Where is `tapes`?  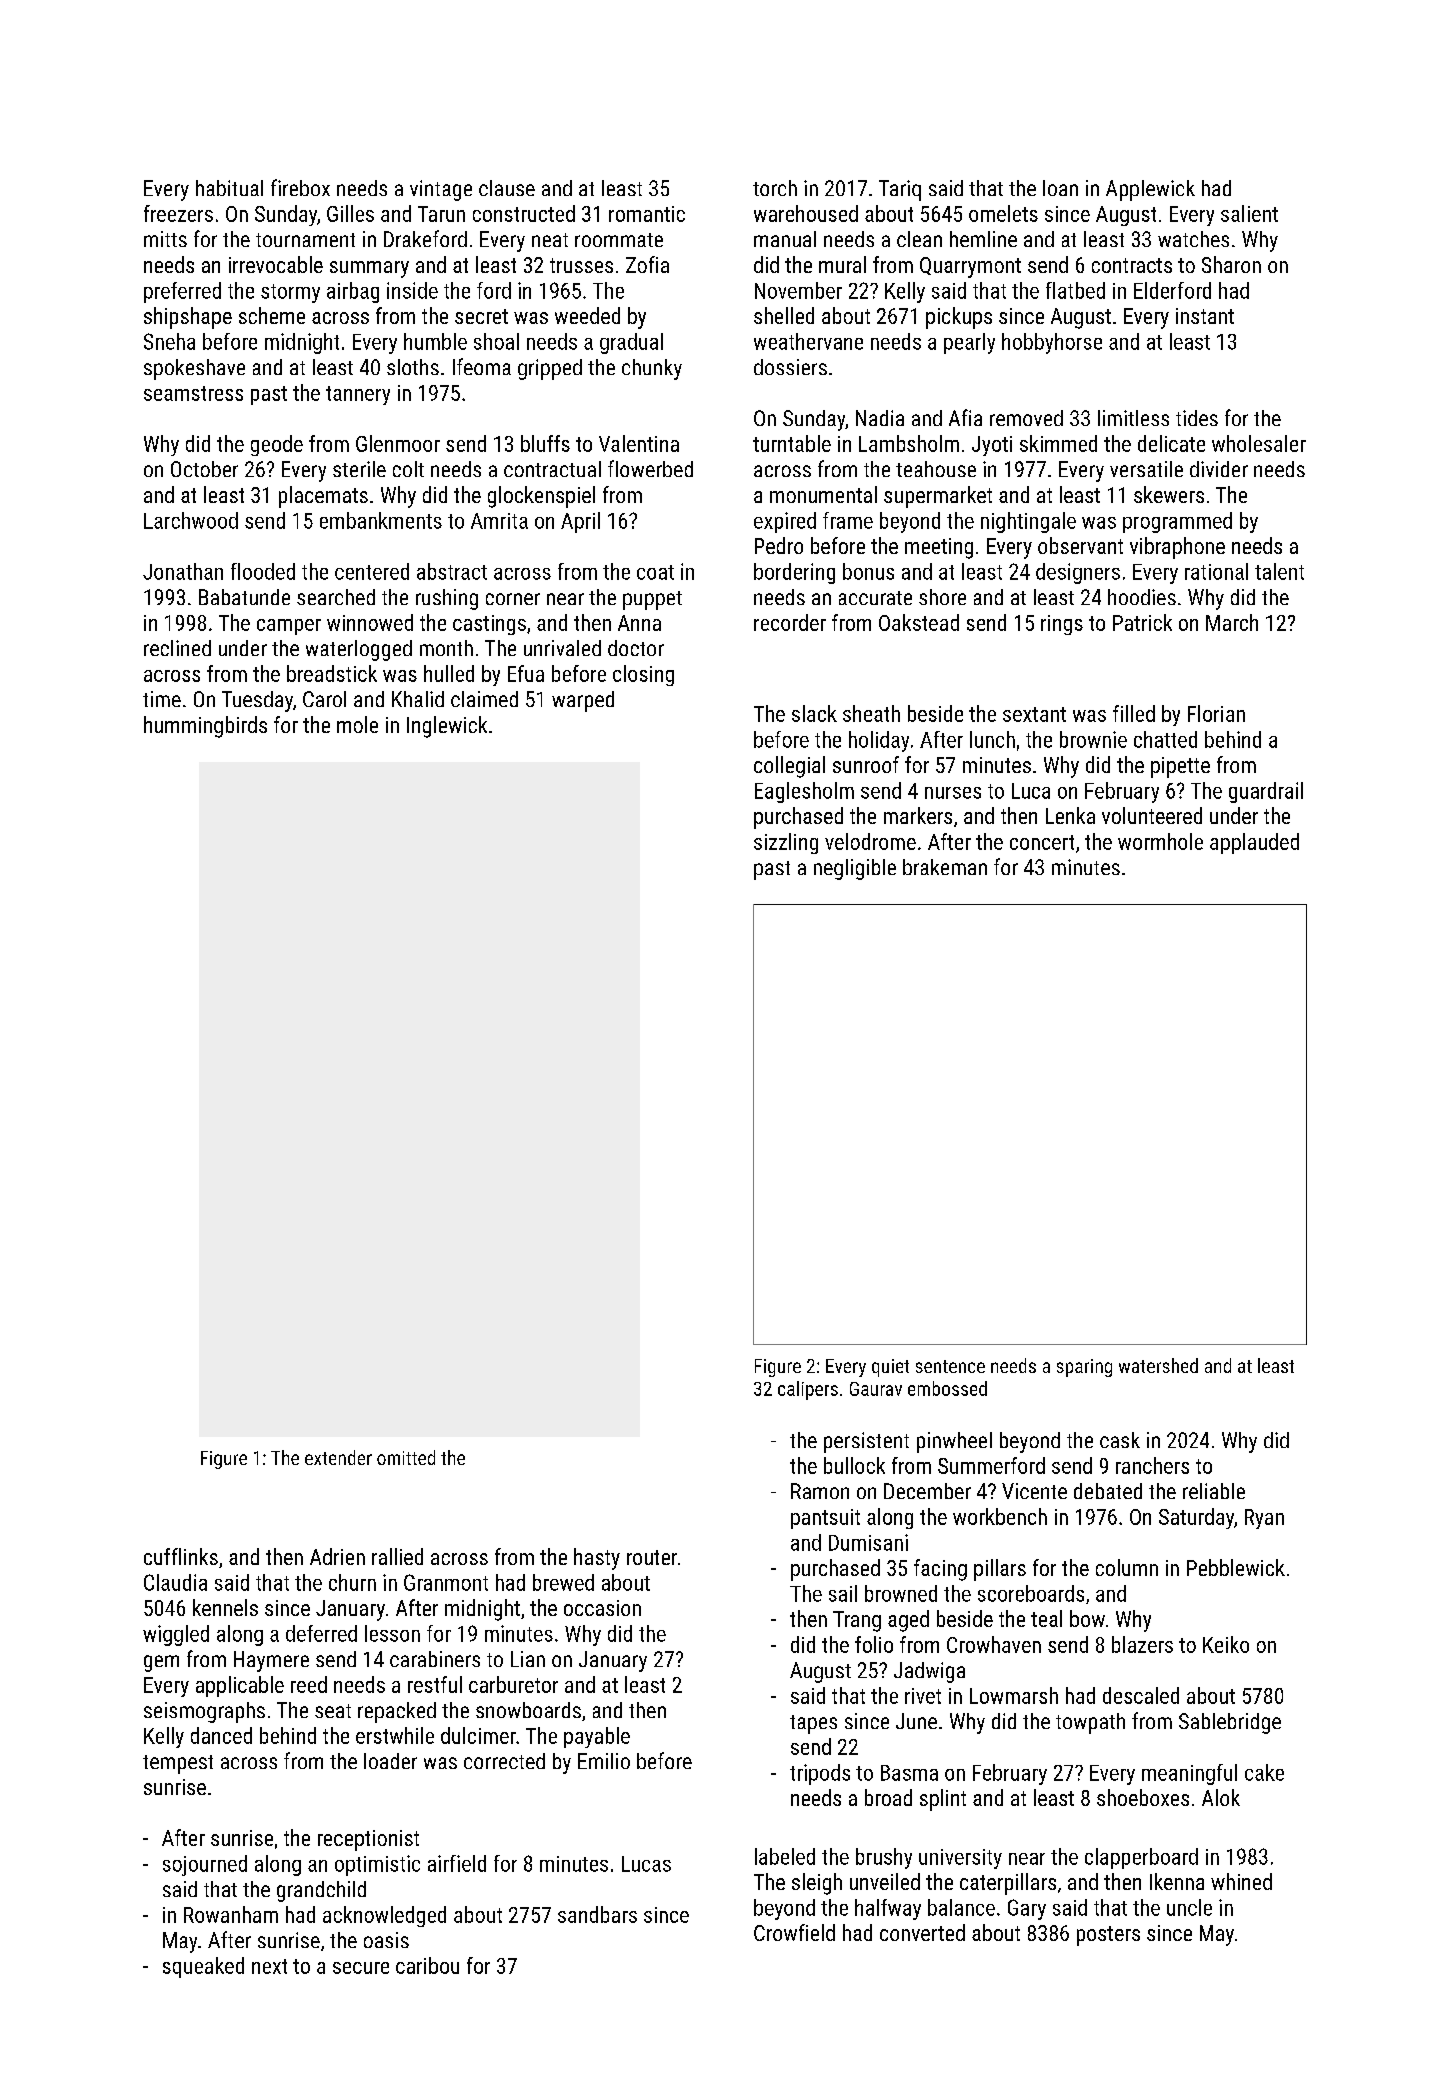 tapes is located at coordinates (813, 1724).
